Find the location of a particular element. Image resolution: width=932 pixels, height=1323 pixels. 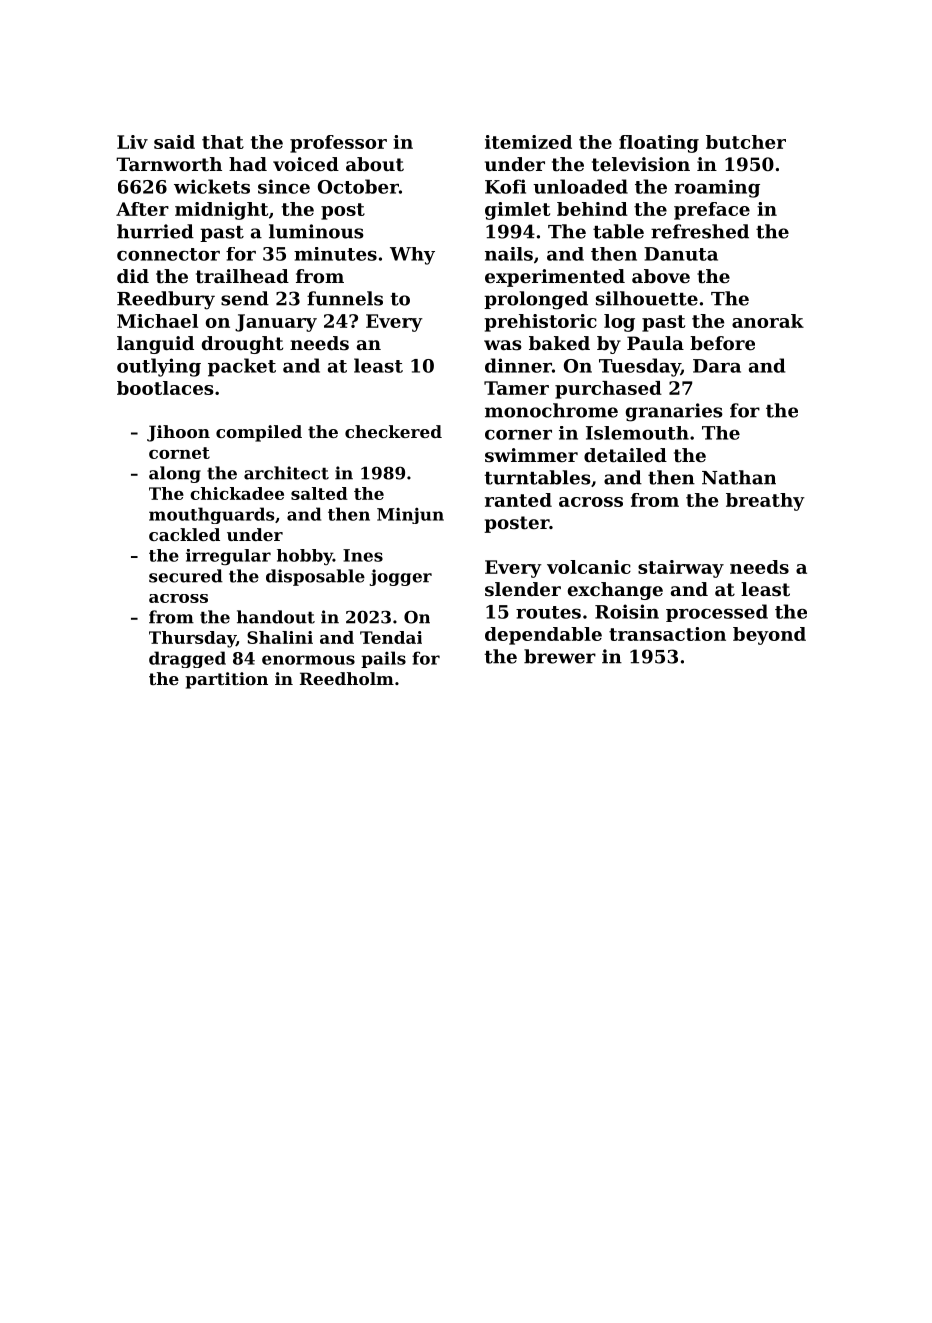

roaming is located at coordinates (717, 188).
